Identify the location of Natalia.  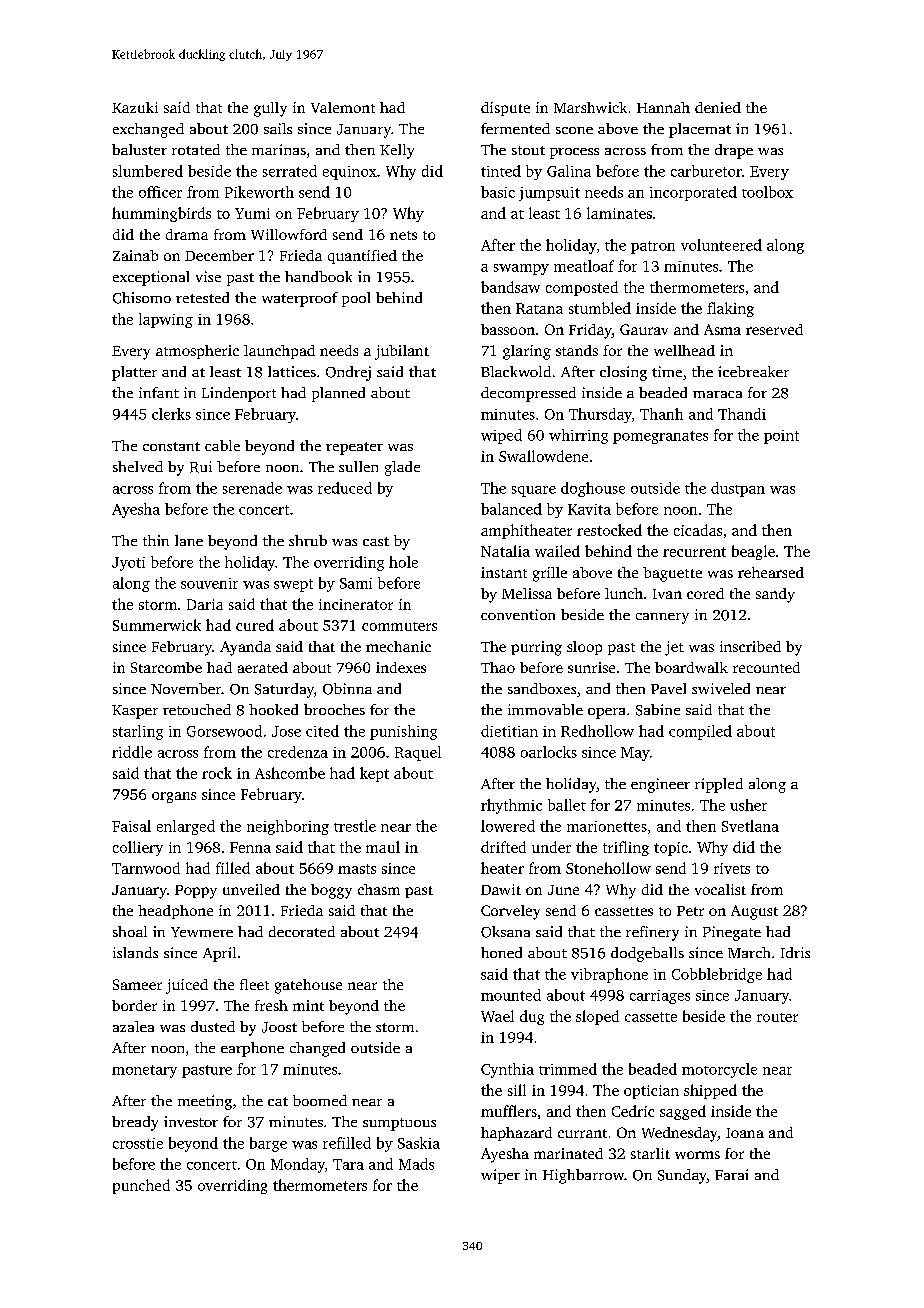
(505, 551).
